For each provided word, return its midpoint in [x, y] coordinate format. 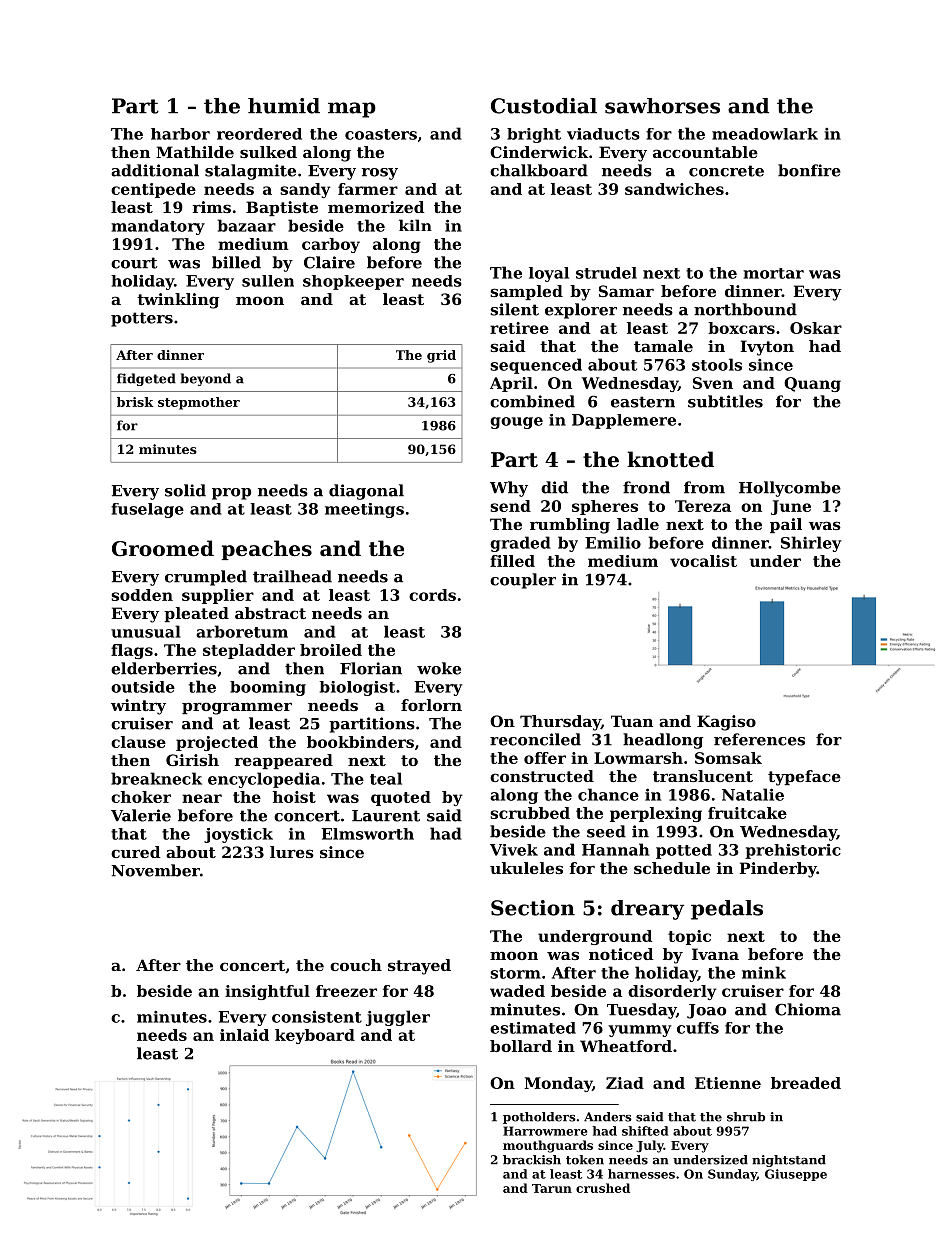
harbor [180, 134]
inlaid [244, 1035]
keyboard [315, 1036]
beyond [206, 379]
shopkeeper [353, 282]
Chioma [808, 1009]
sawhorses [662, 106]
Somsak [728, 758]
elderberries [164, 668]
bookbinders [360, 742]
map [352, 110]
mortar [773, 273]
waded [517, 991]
